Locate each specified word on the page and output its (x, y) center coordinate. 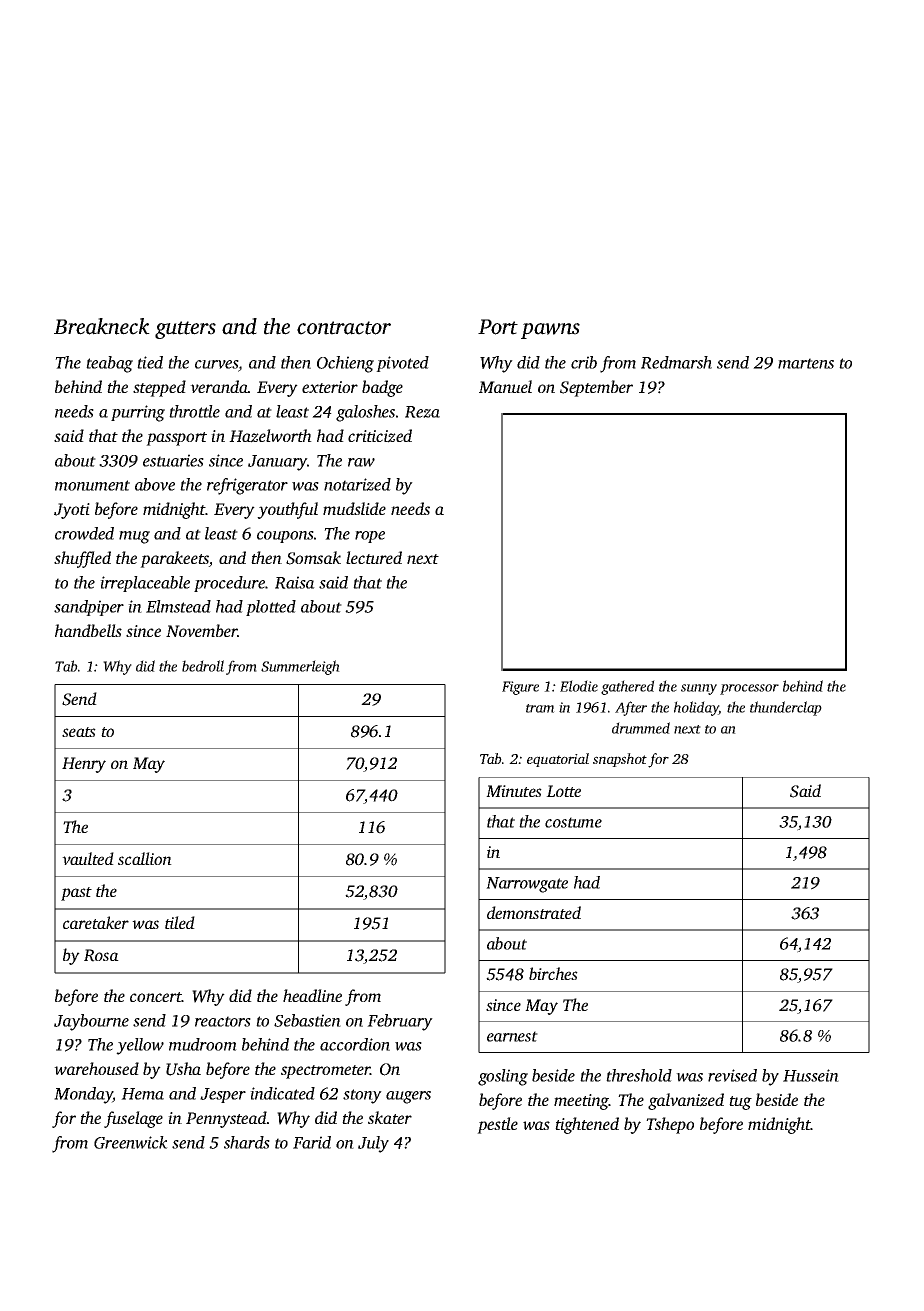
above (155, 484)
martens (806, 363)
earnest (512, 1036)
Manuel (505, 386)
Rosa (101, 955)
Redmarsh (676, 362)
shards (247, 1142)
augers (408, 1097)
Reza (422, 412)
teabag (109, 364)
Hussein (811, 1075)
